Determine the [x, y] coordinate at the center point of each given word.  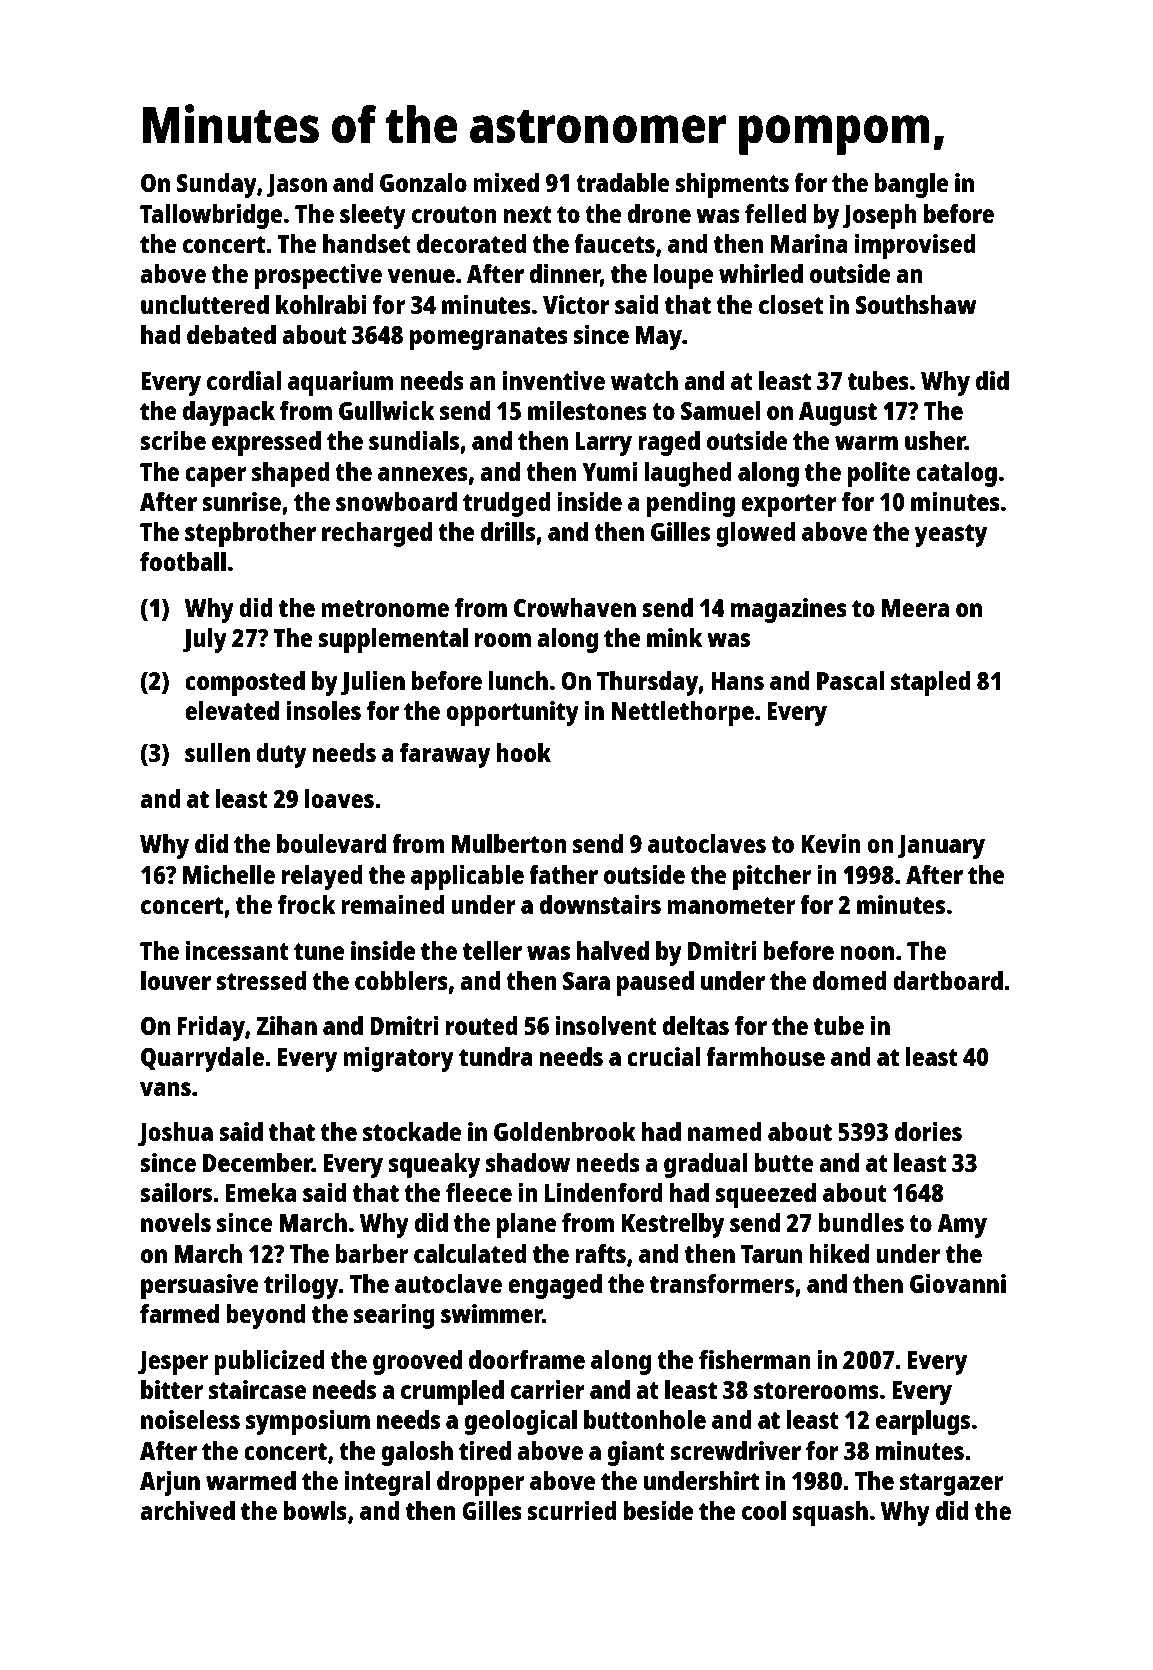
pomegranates [489, 338]
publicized [269, 1362]
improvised [915, 246]
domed [850, 980]
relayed [322, 877]
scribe [173, 440]
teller [492, 950]
